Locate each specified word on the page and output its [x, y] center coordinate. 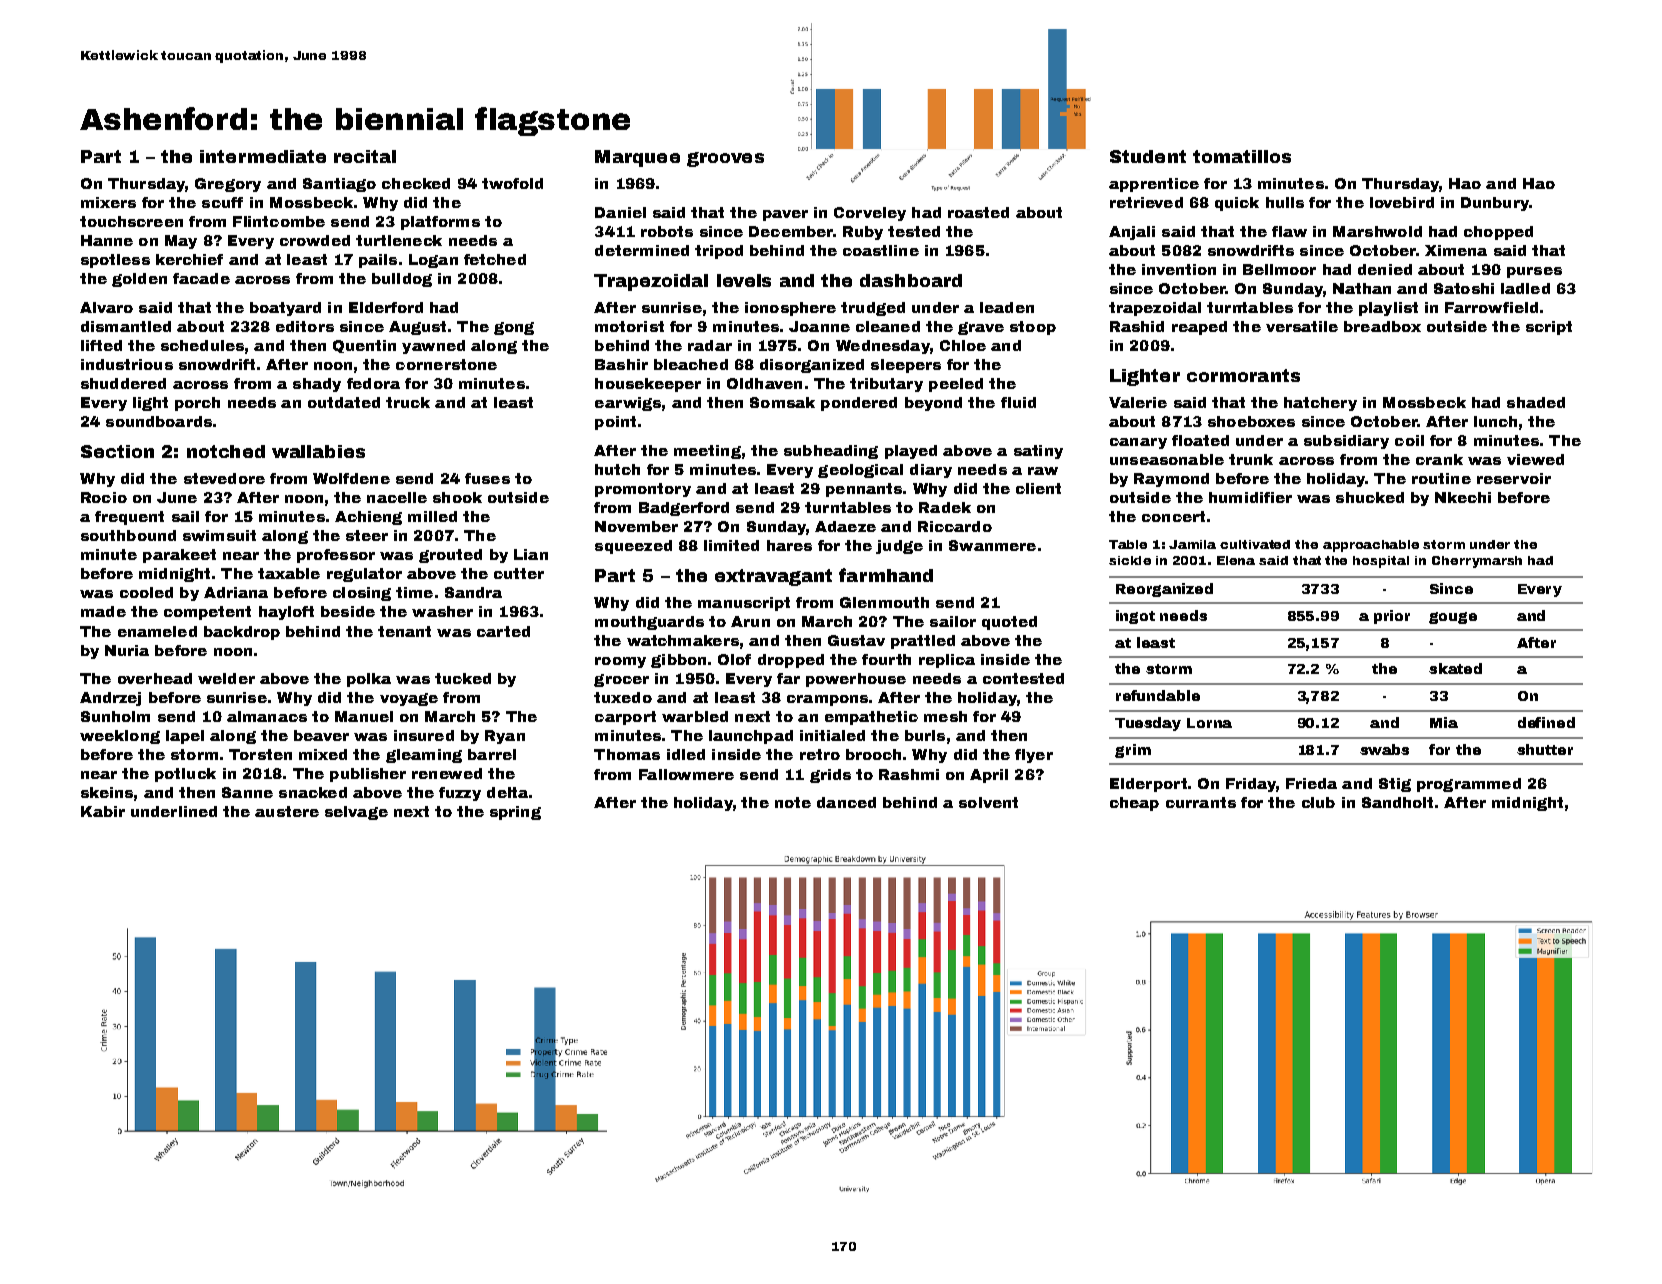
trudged [873, 309]
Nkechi [1463, 497]
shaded [1536, 402]
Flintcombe [279, 221]
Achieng [368, 518]
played [911, 452]
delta [507, 792]
